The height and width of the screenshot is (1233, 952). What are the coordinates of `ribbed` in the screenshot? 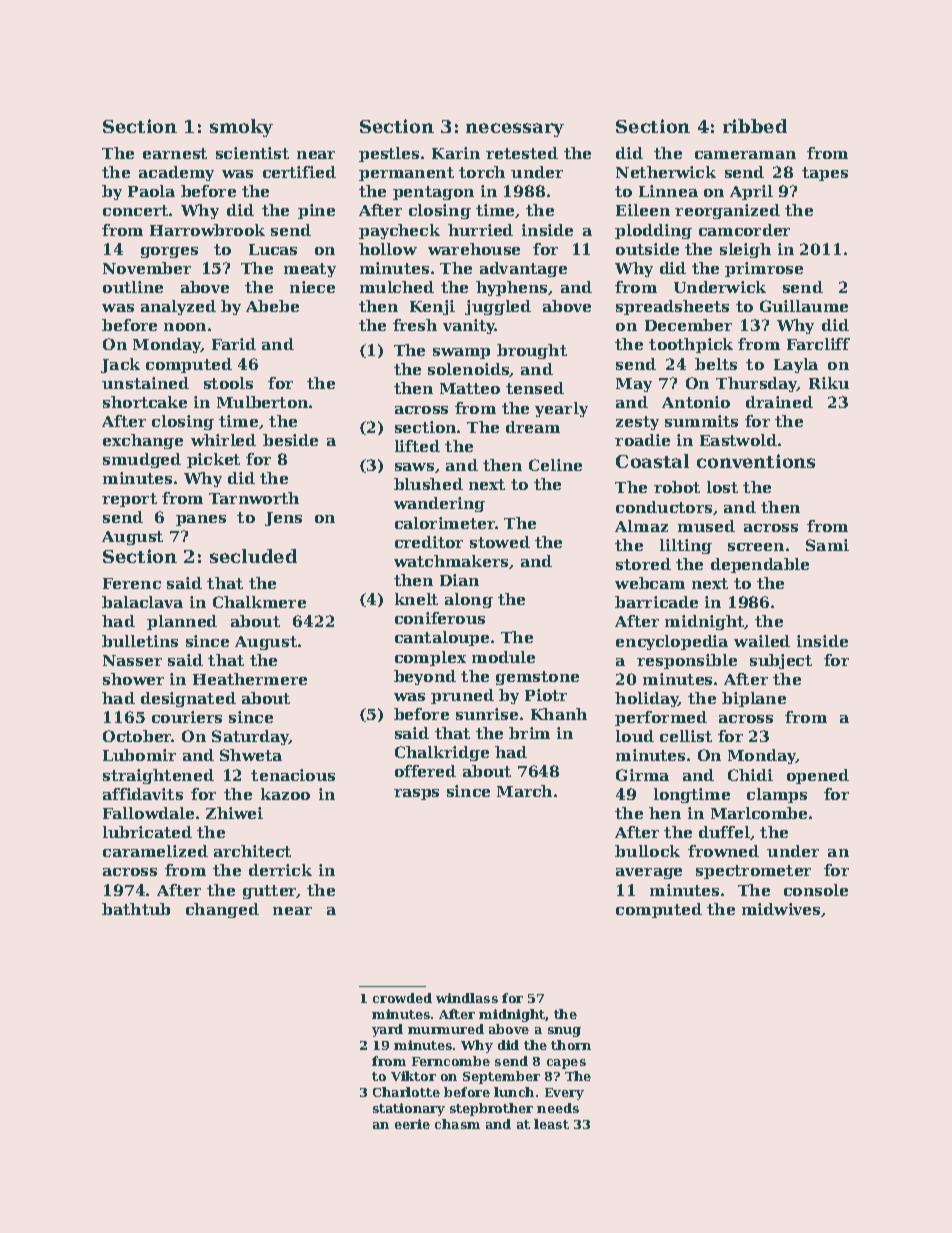 It's located at (755, 126).
